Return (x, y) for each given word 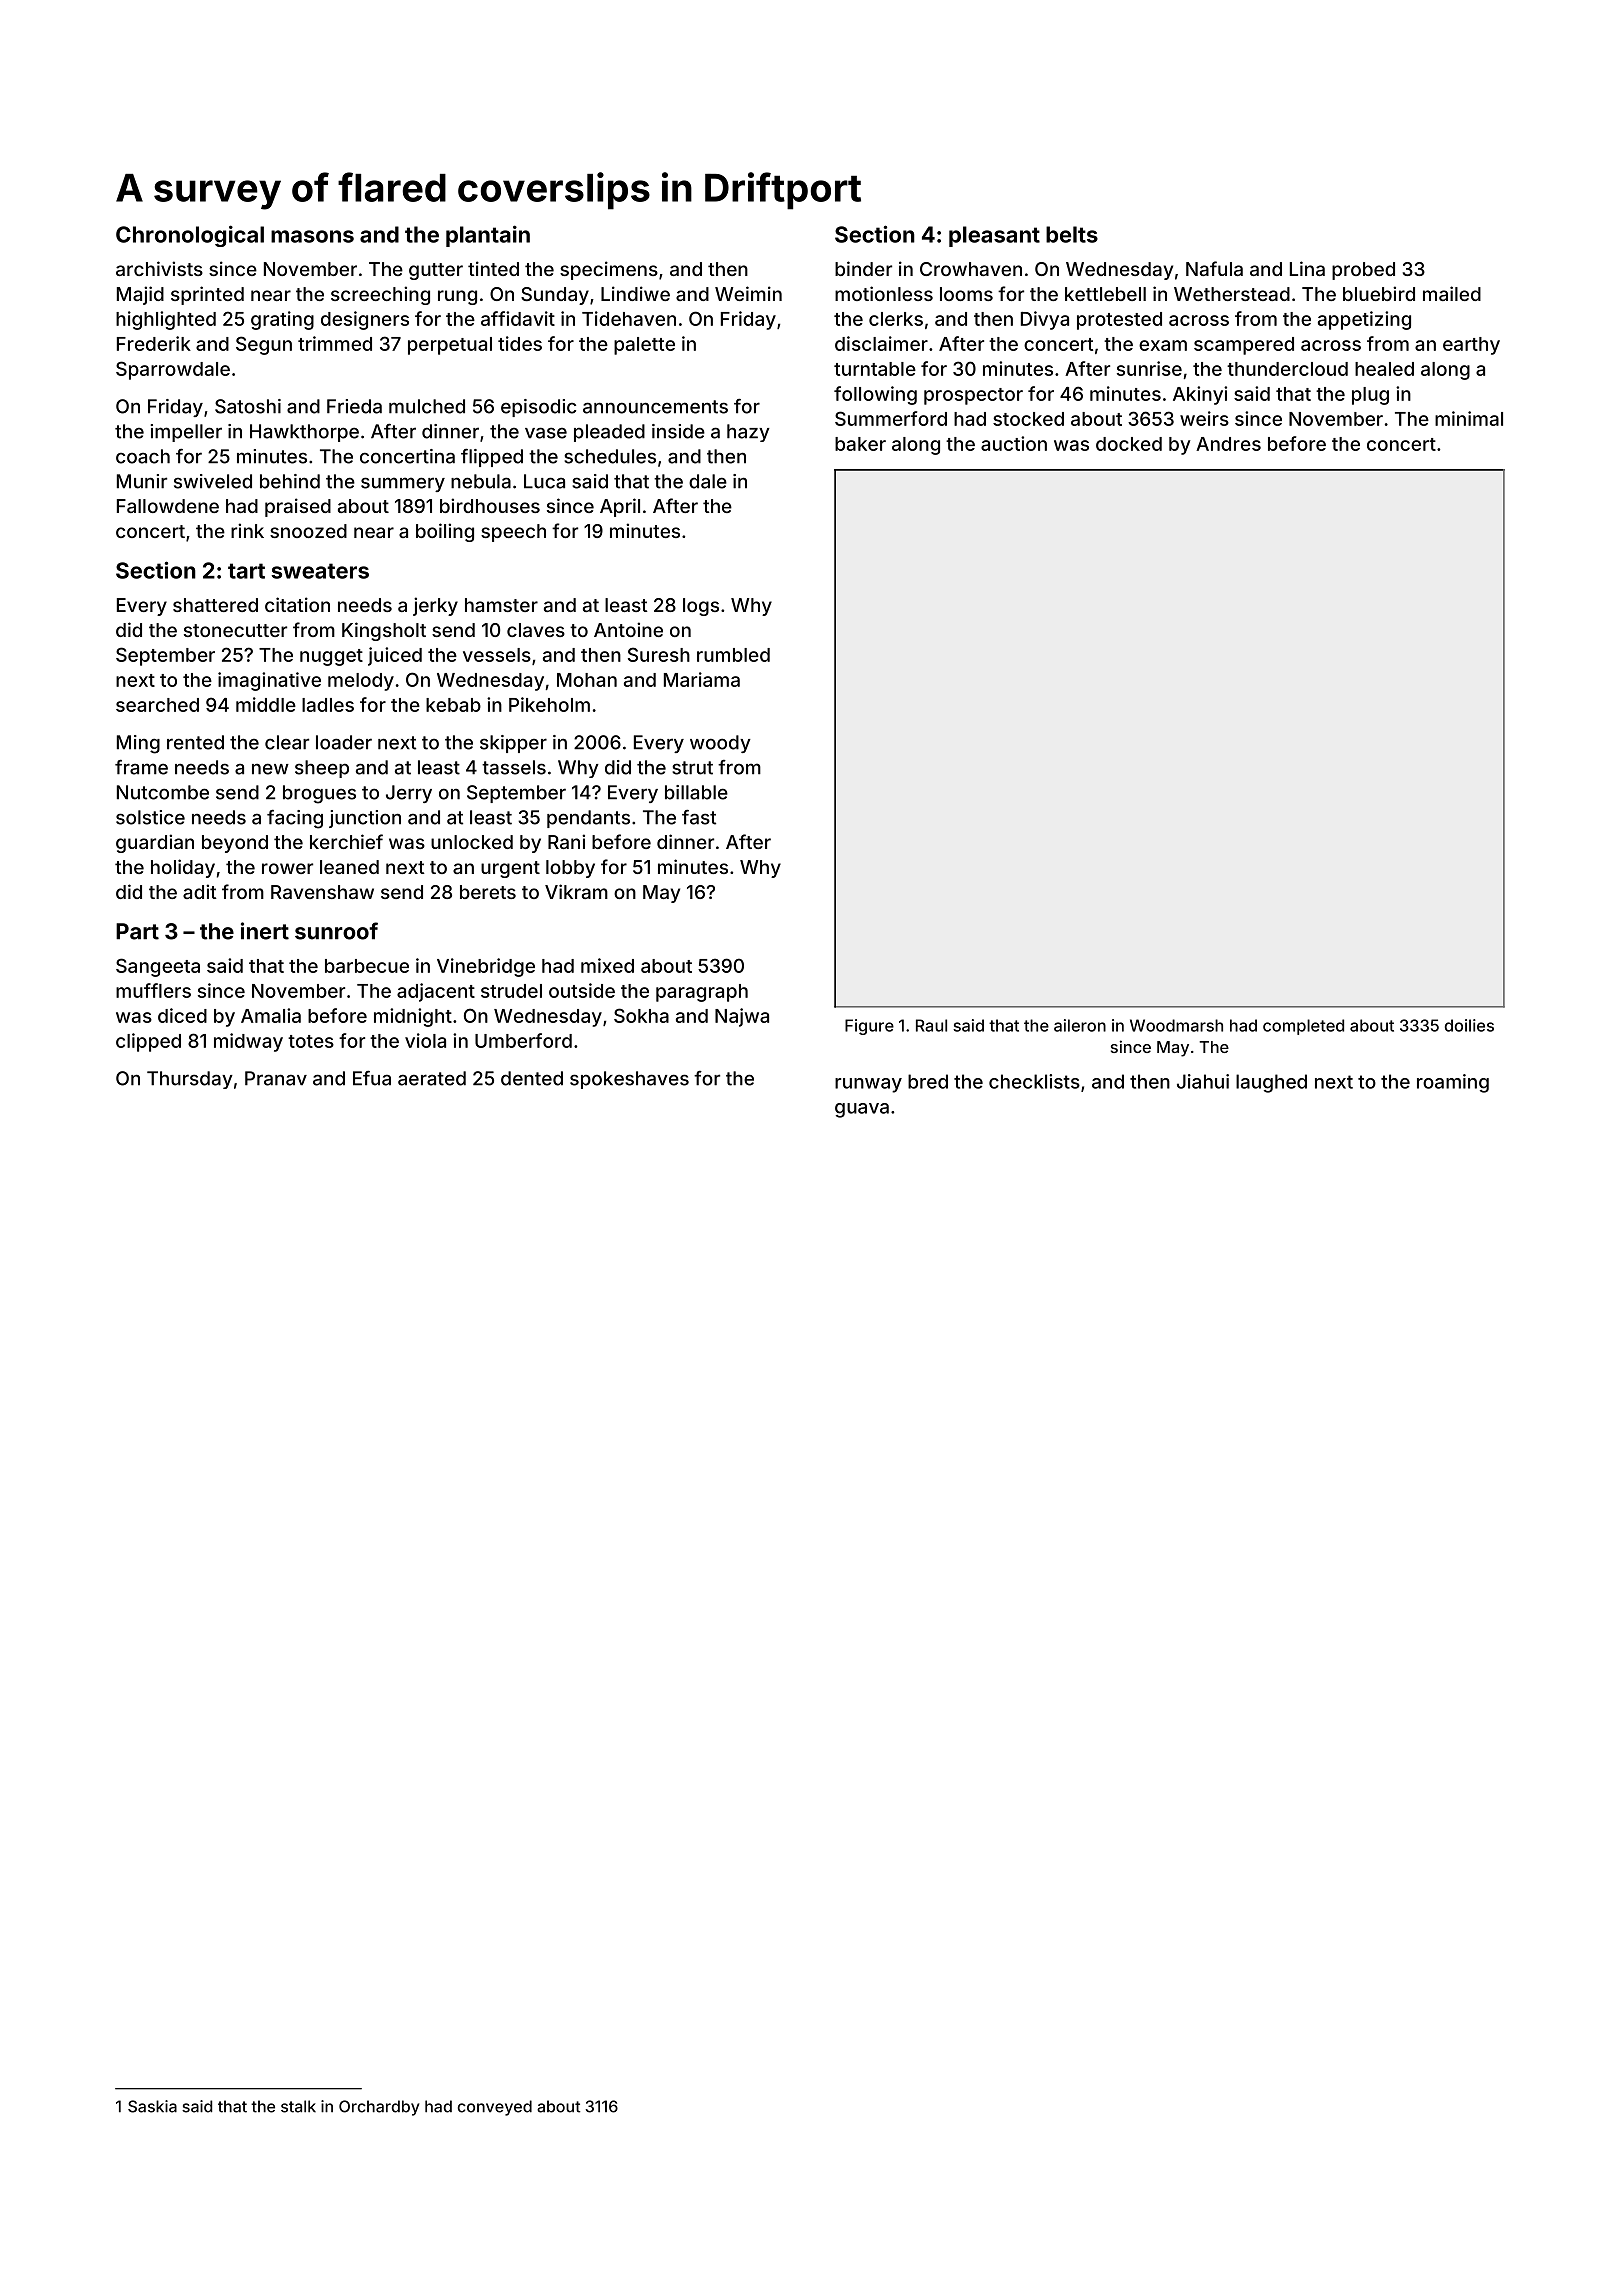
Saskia (152, 2106)
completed (1303, 1027)
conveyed (495, 2108)
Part (137, 931)
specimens (609, 270)
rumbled (733, 655)
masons (312, 236)
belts (1072, 234)
